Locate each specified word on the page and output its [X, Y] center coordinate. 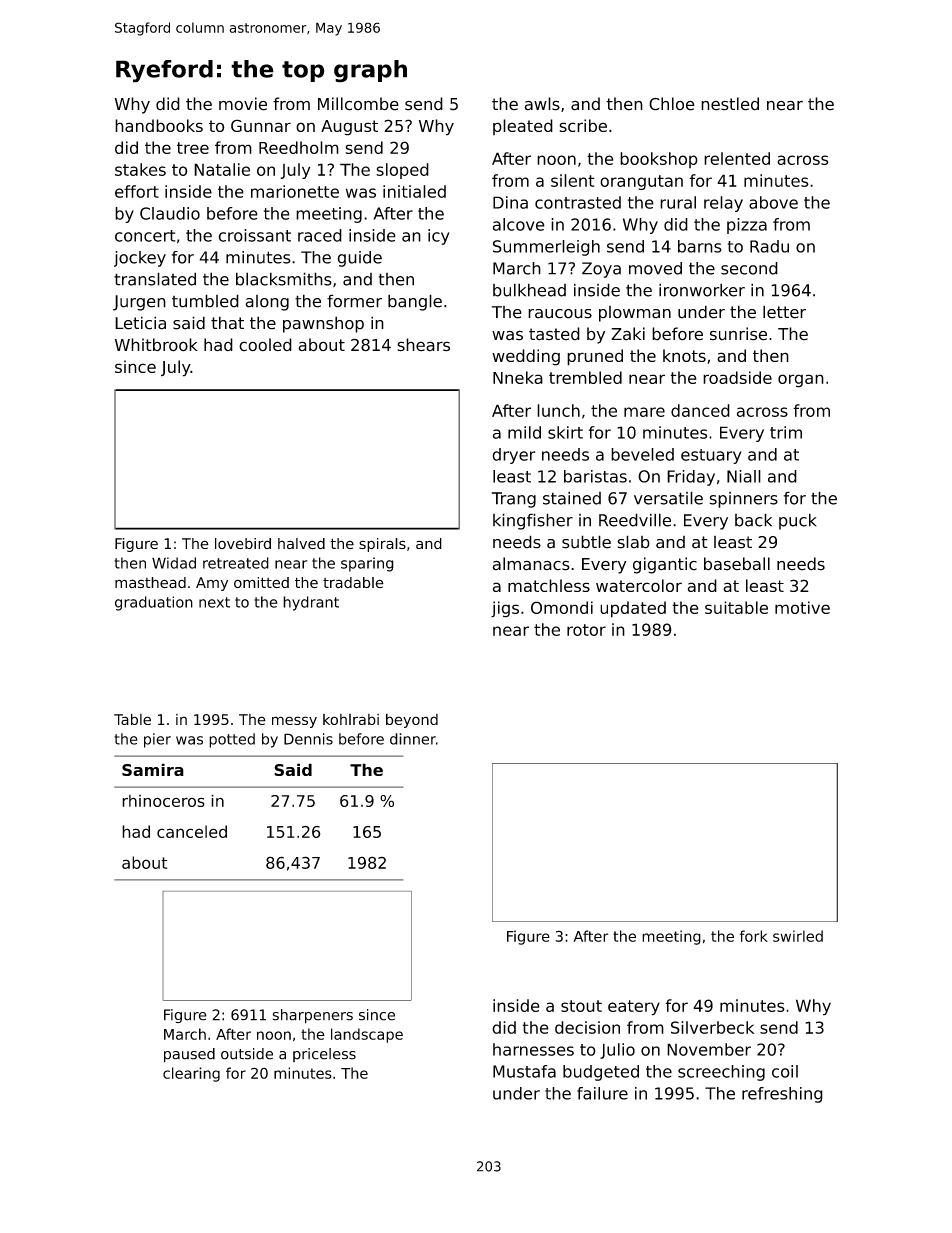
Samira [153, 769]
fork [754, 936]
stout [581, 1006]
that [227, 323]
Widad [174, 563]
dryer [513, 456]
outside [247, 1054]
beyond [412, 720]
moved [655, 268]
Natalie [222, 169]
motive [802, 607]
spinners [743, 500]
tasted [554, 334]
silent [573, 180]
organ [801, 381]
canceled [192, 831]
